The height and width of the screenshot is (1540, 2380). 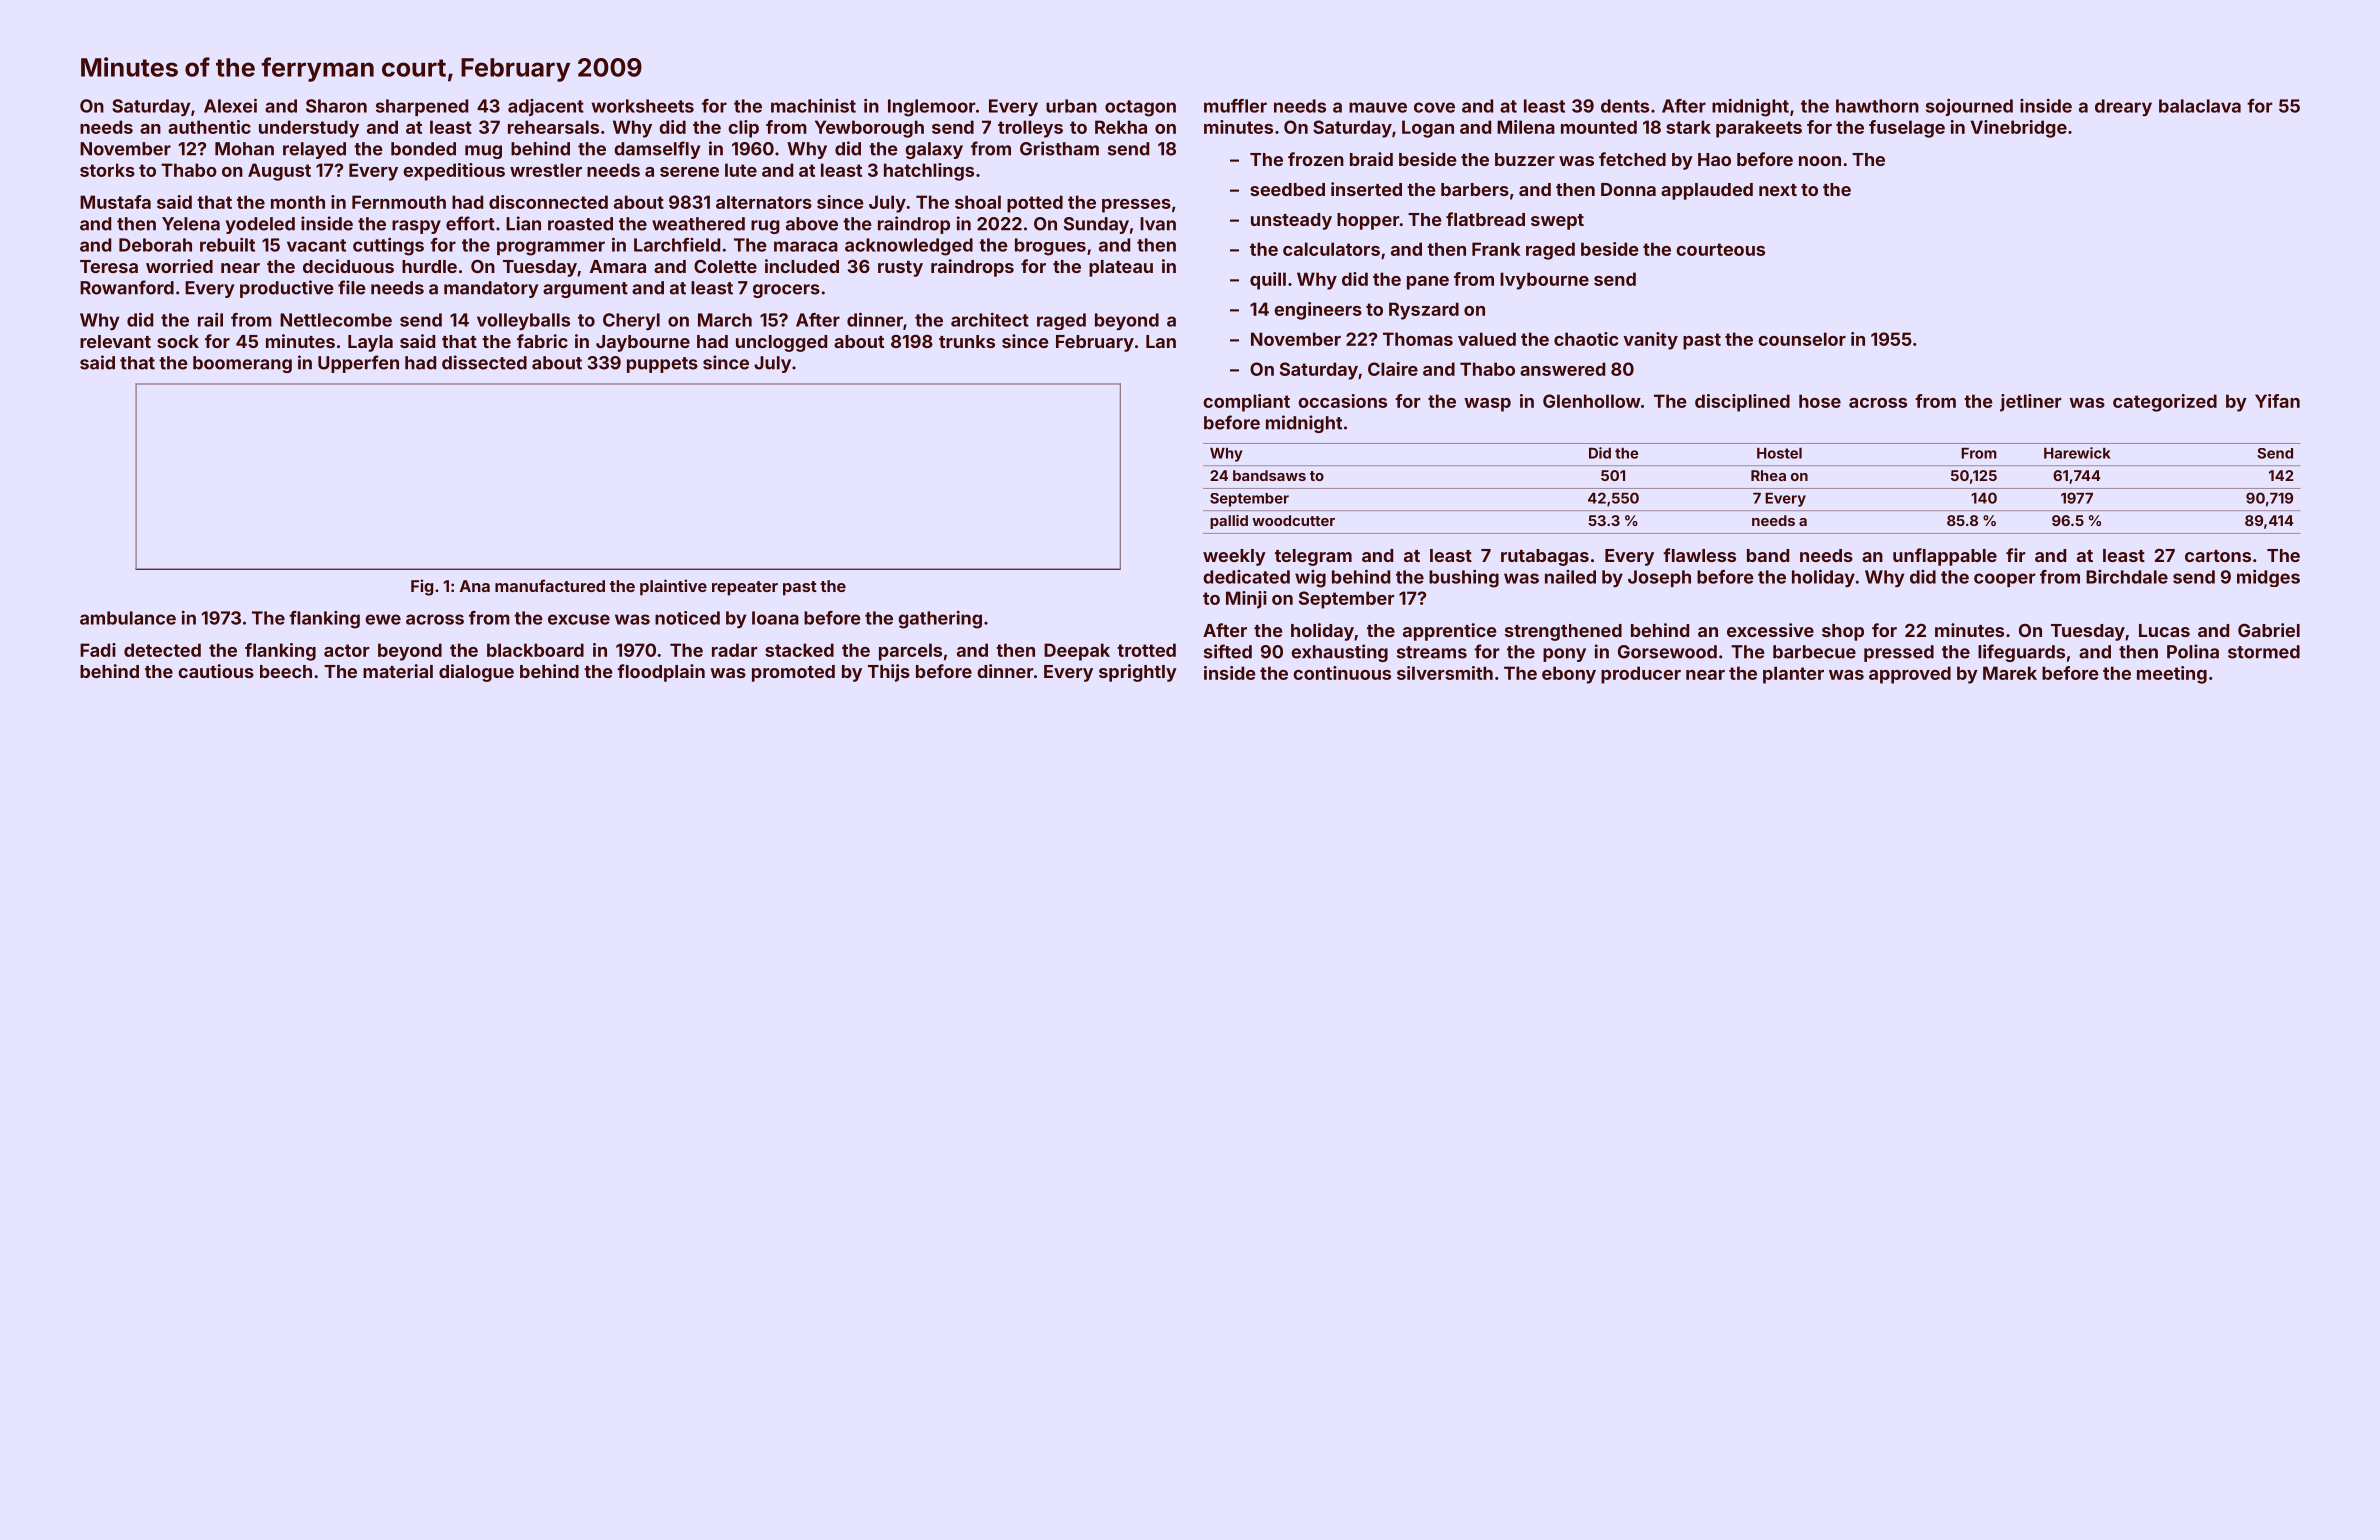 I want to click on Sharon, so click(x=336, y=106).
